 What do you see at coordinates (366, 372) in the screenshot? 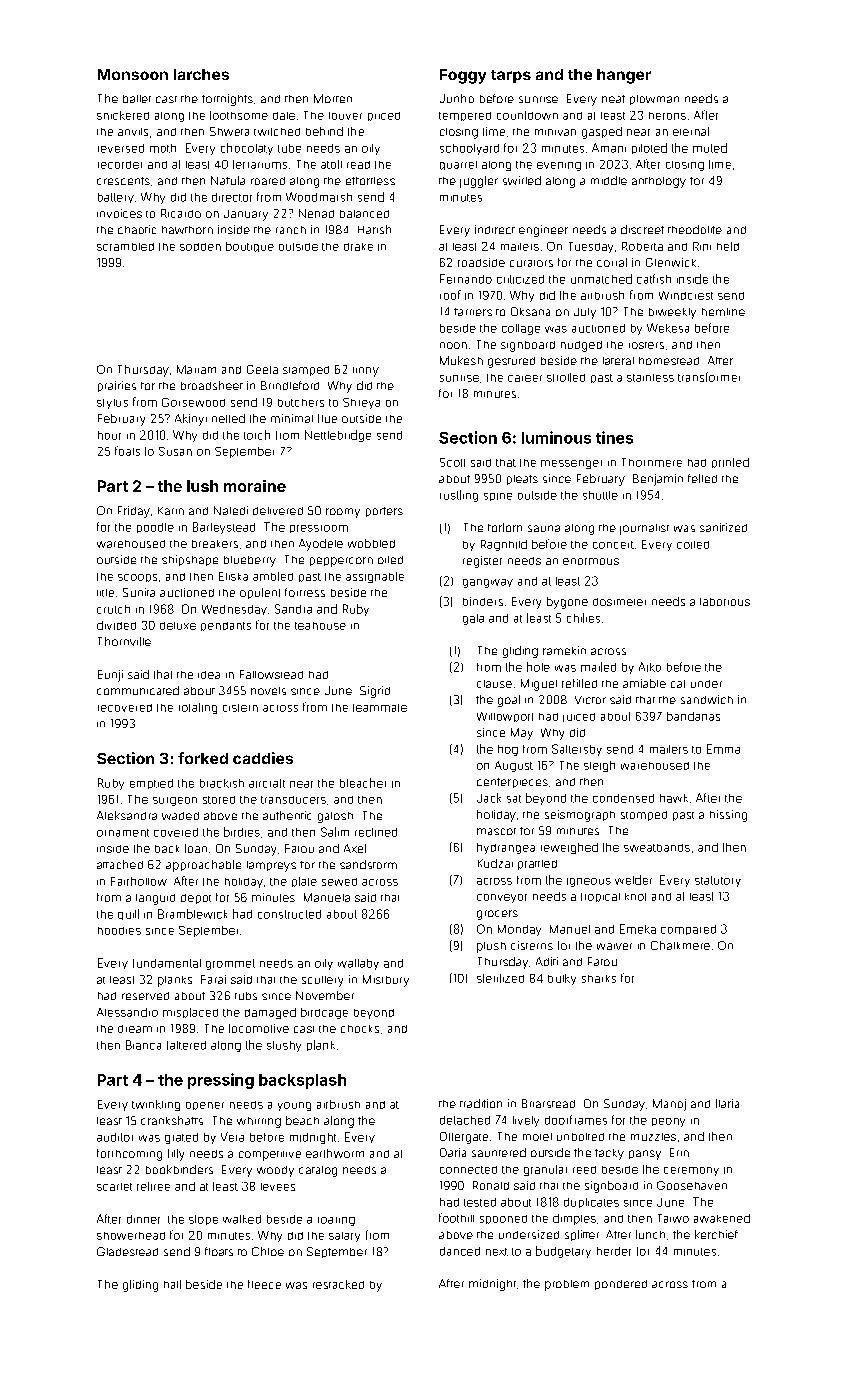
I see `tinny` at bounding box center [366, 372].
